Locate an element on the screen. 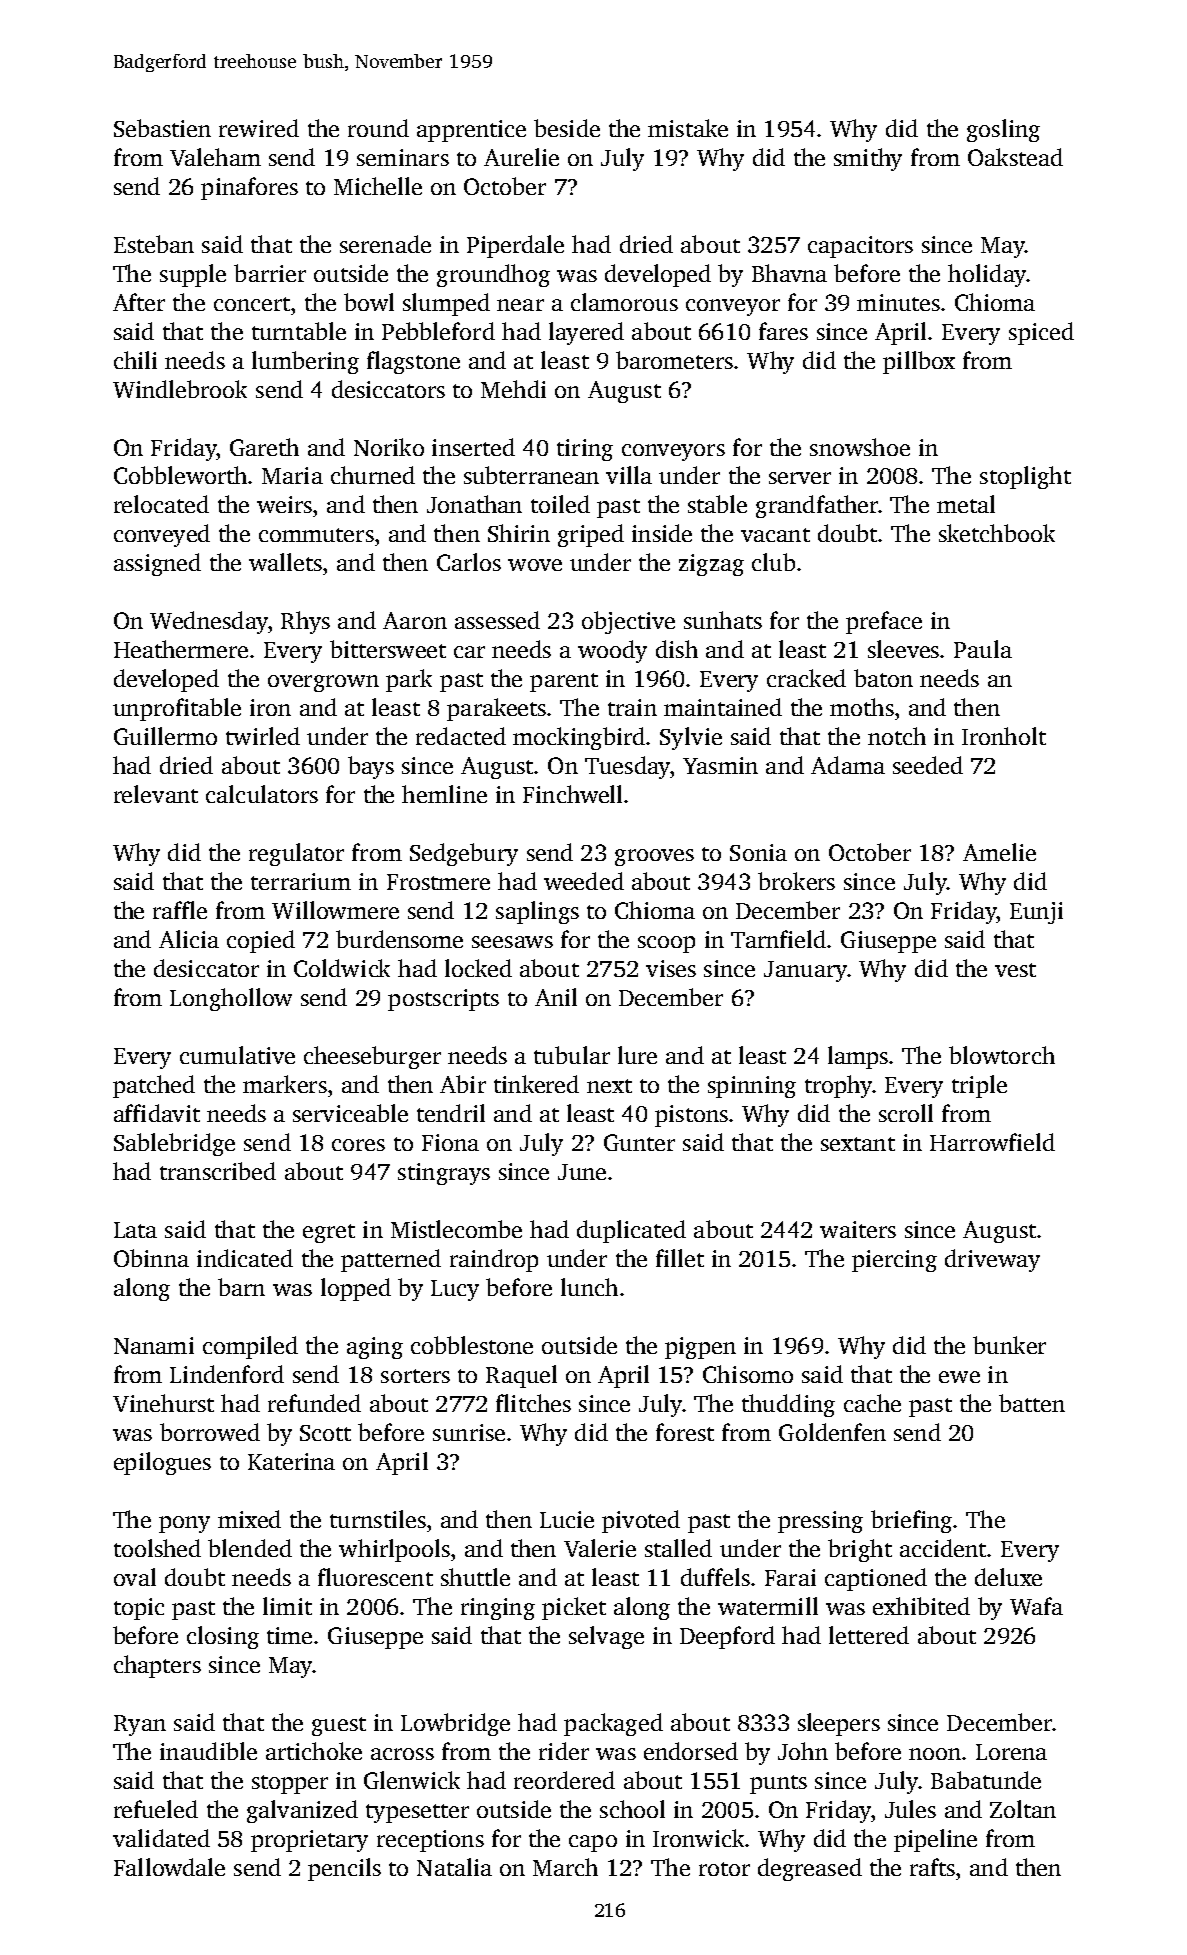  Guillermo is located at coordinates (165, 736).
